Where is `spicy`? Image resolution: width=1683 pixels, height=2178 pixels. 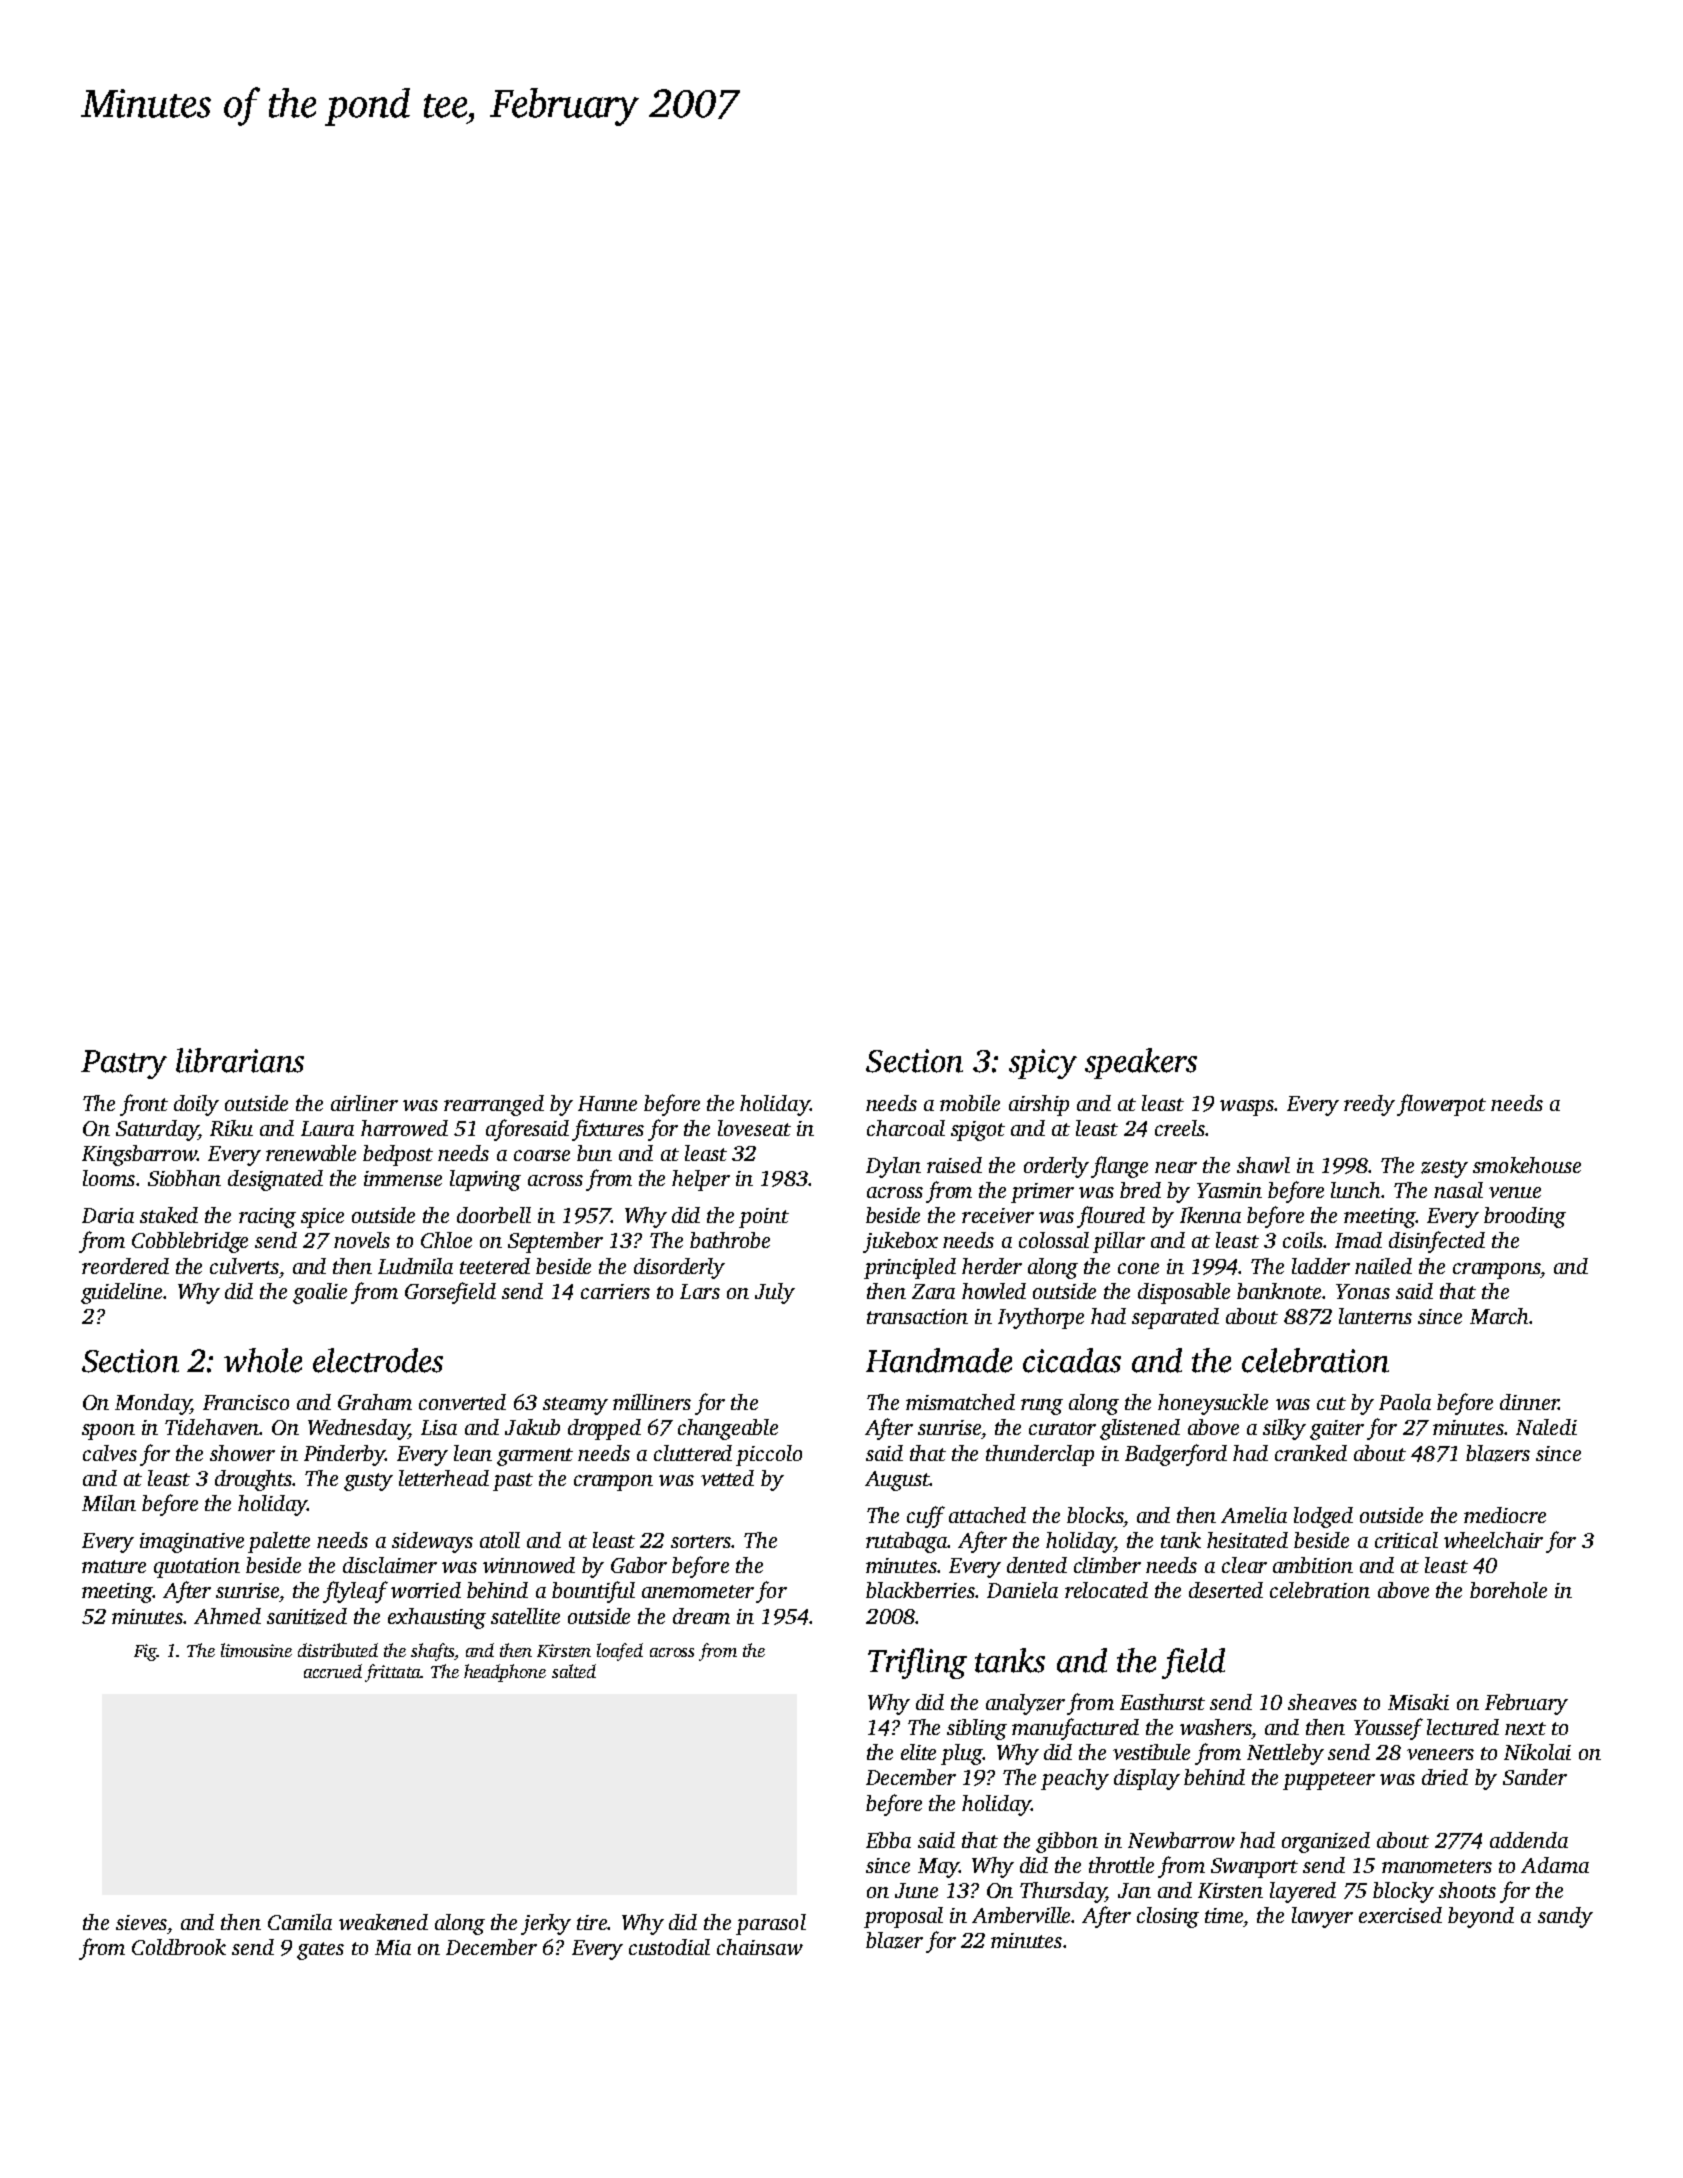 spicy is located at coordinates (1043, 1064).
